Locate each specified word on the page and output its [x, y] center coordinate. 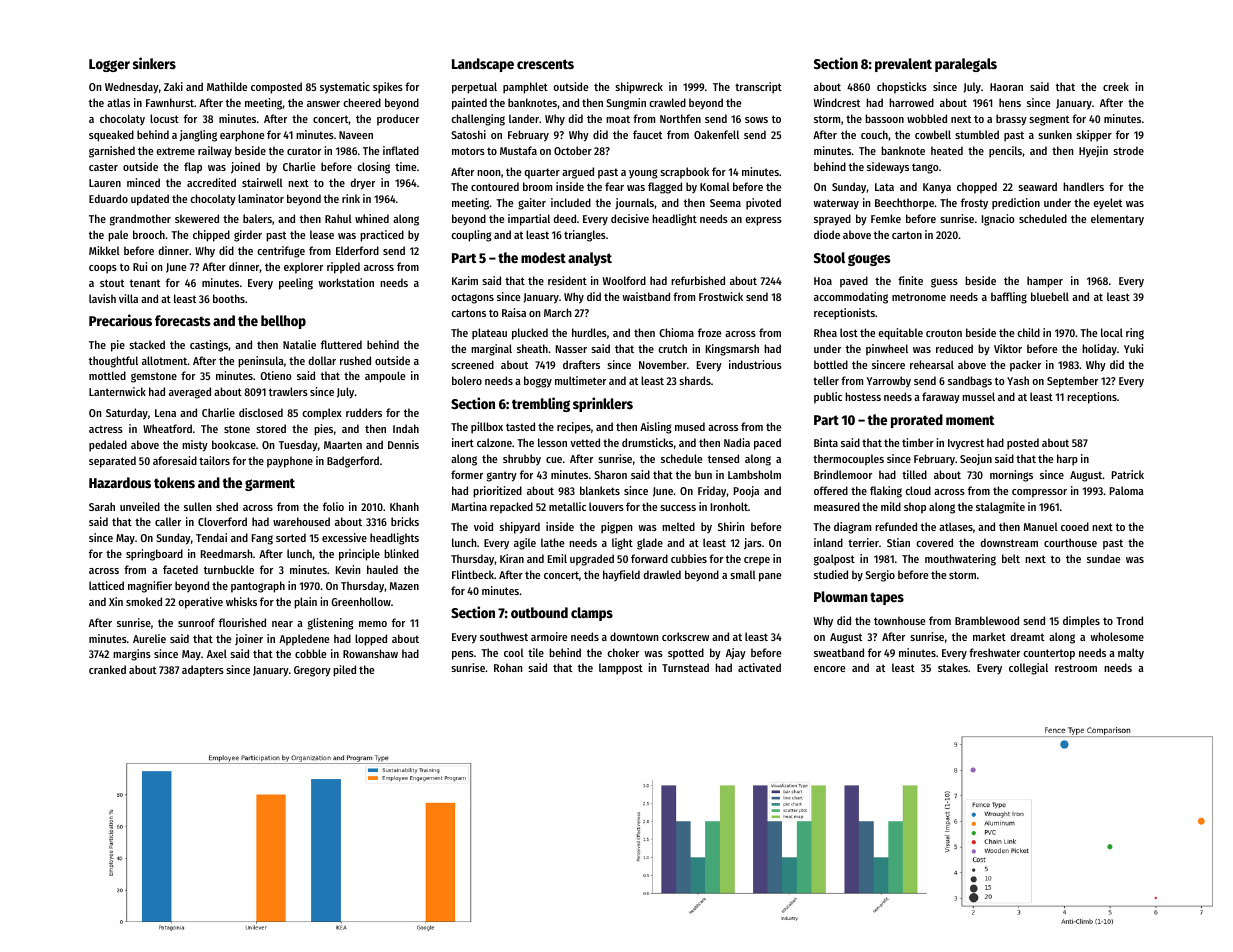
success [678, 508]
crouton [944, 333]
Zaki [173, 86]
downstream [1009, 542]
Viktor [1008, 348]
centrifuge [281, 252]
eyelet [1107, 203]
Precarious [120, 320]
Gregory [312, 671]
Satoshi [468, 134]
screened [472, 364]
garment [270, 484]
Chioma [676, 332]
